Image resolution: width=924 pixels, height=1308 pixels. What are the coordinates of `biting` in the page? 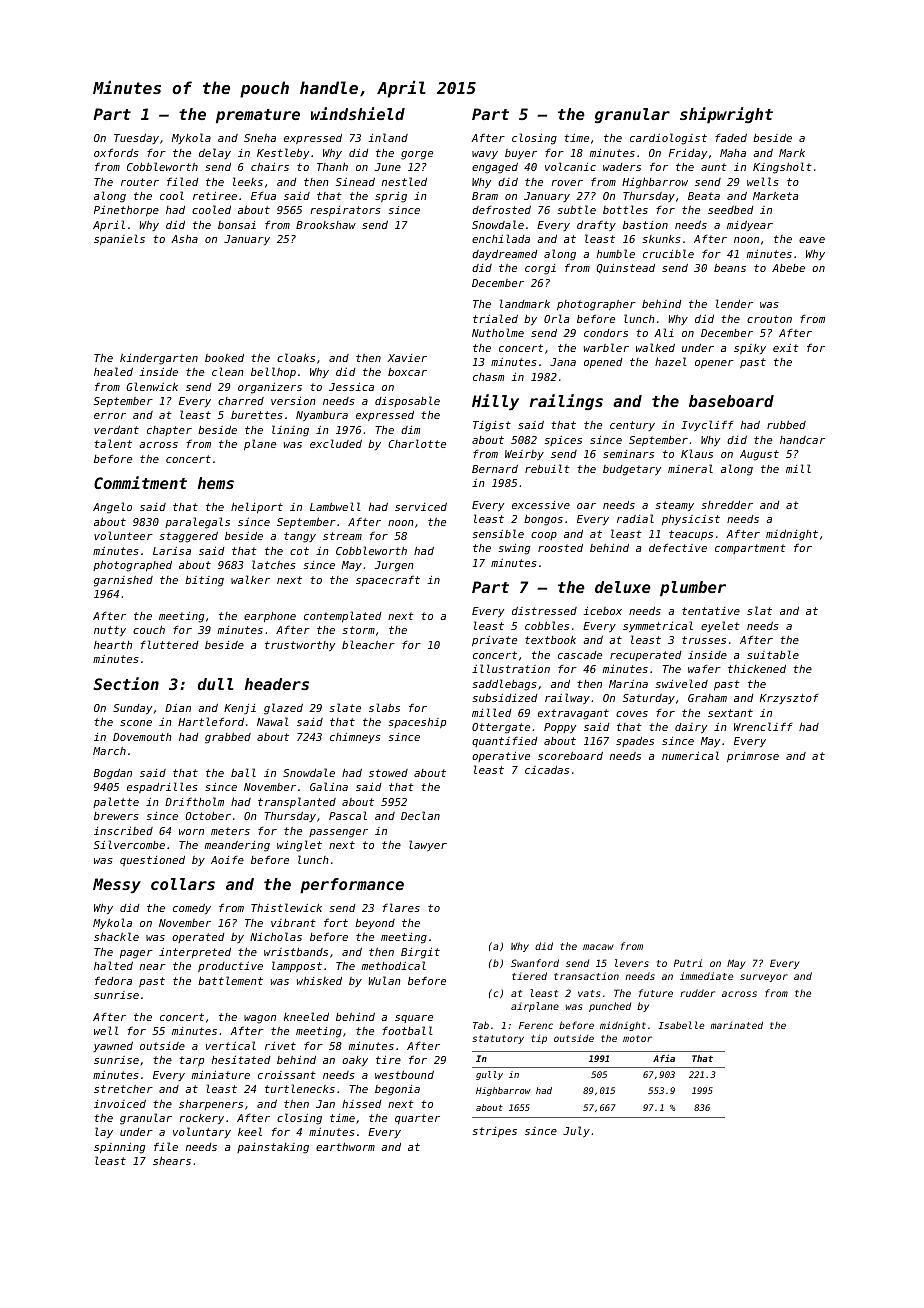 It's located at (204, 581).
